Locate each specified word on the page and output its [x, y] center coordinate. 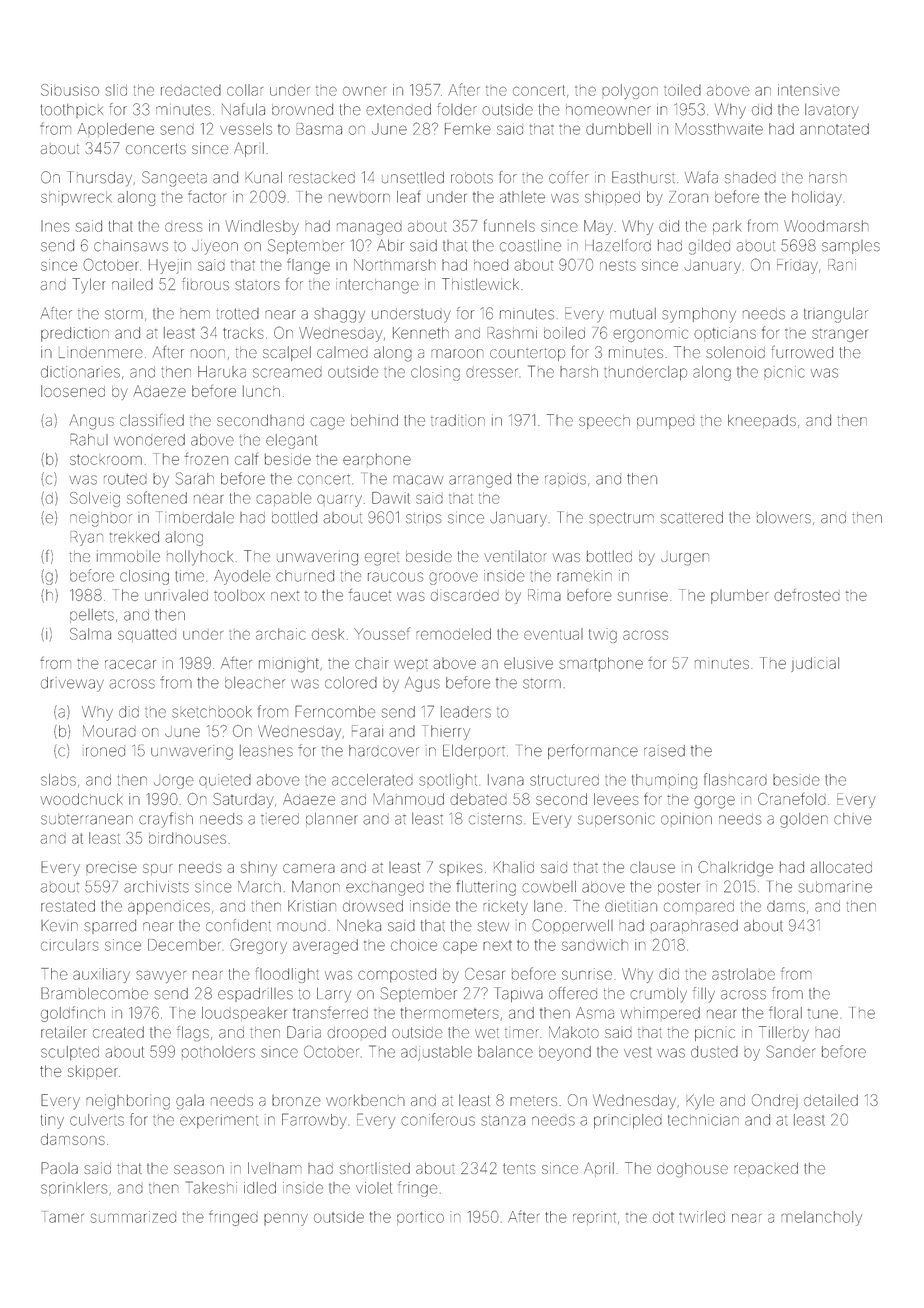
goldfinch [73, 1014]
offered [573, 993]
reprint [594, 1218]
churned [305, 576]
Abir [390, 245]
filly [704, 995]
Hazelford [618, 245]
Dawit [391, 498]
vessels [246, 129]
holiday [817, 198]
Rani [842, 265]
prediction [75, 334]
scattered [691, 518]
